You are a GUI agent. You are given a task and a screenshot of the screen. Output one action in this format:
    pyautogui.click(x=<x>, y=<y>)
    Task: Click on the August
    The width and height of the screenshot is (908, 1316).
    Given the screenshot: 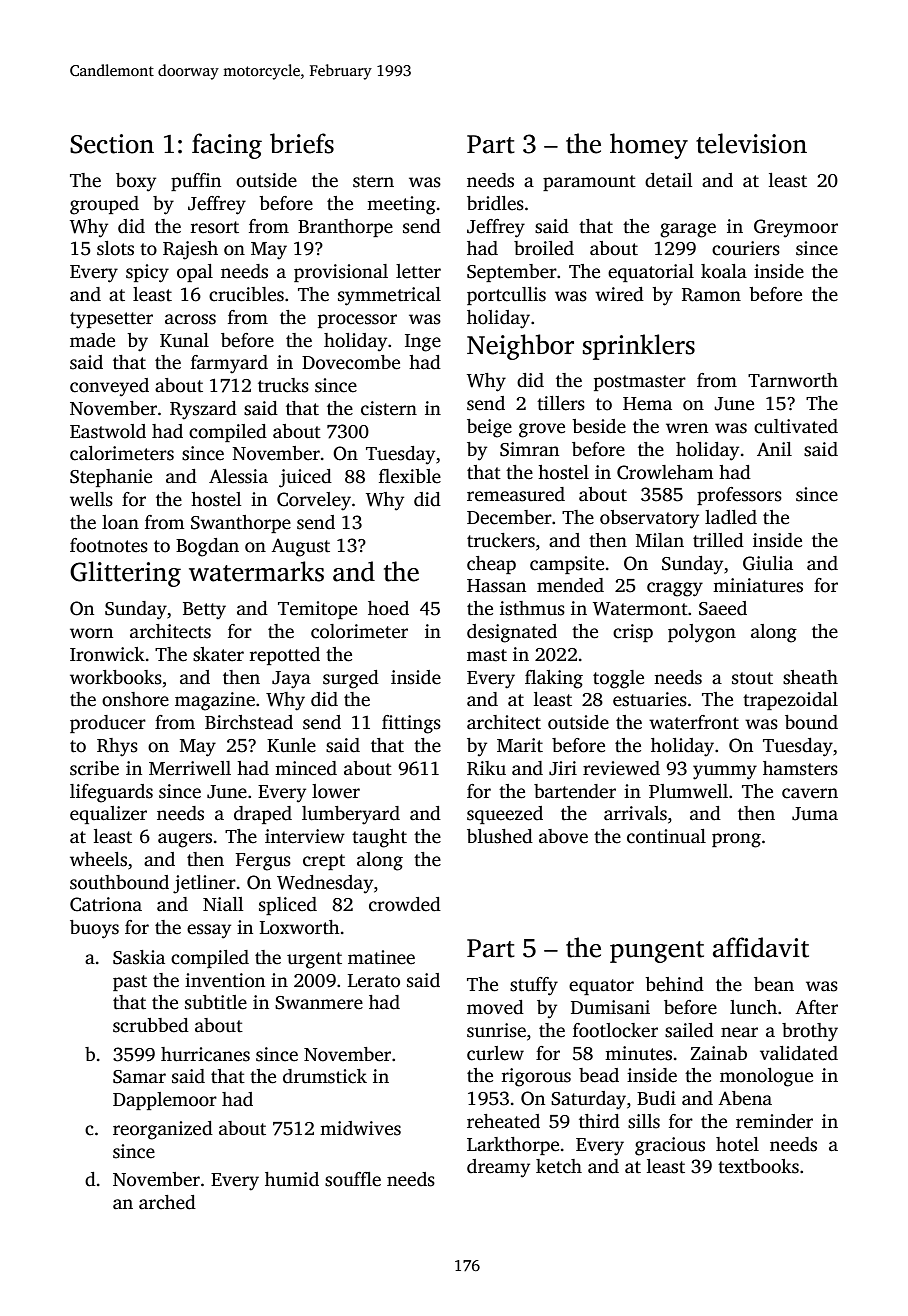 What is the action you would take?
    pyautogui.click(x=300, y=547)
